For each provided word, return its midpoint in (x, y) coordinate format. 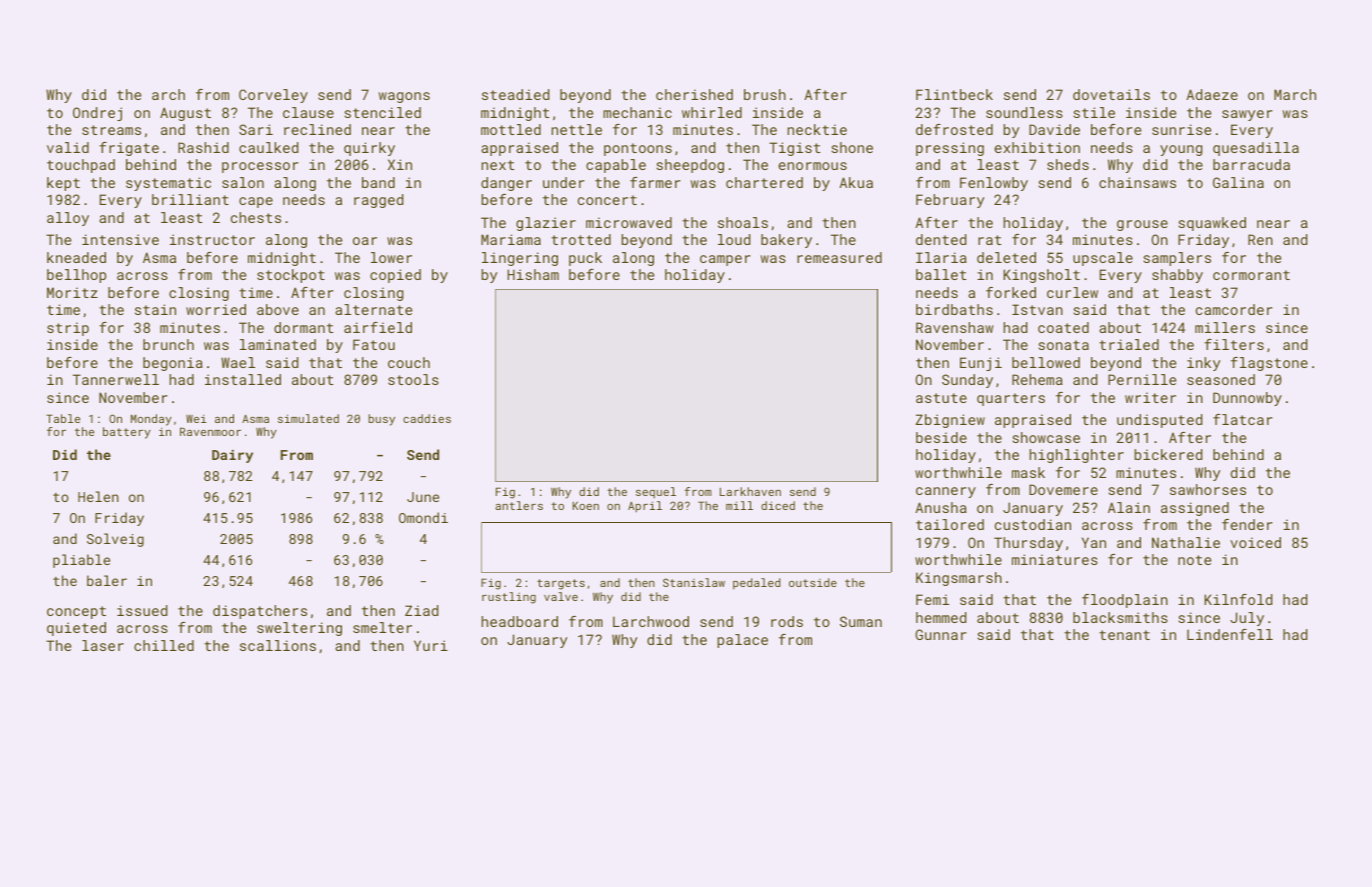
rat (989, 240)
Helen (98, 496)
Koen (585, 505)
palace (742, 641)
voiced (1255, 542)
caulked (268, 147)
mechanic (637, 112)
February (950, 201)
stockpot (291, 276)
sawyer (1247, 115)
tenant (1124, 635)
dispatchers (260, 612)
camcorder (1234, 309)
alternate (373, 309)
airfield (378, 327)
